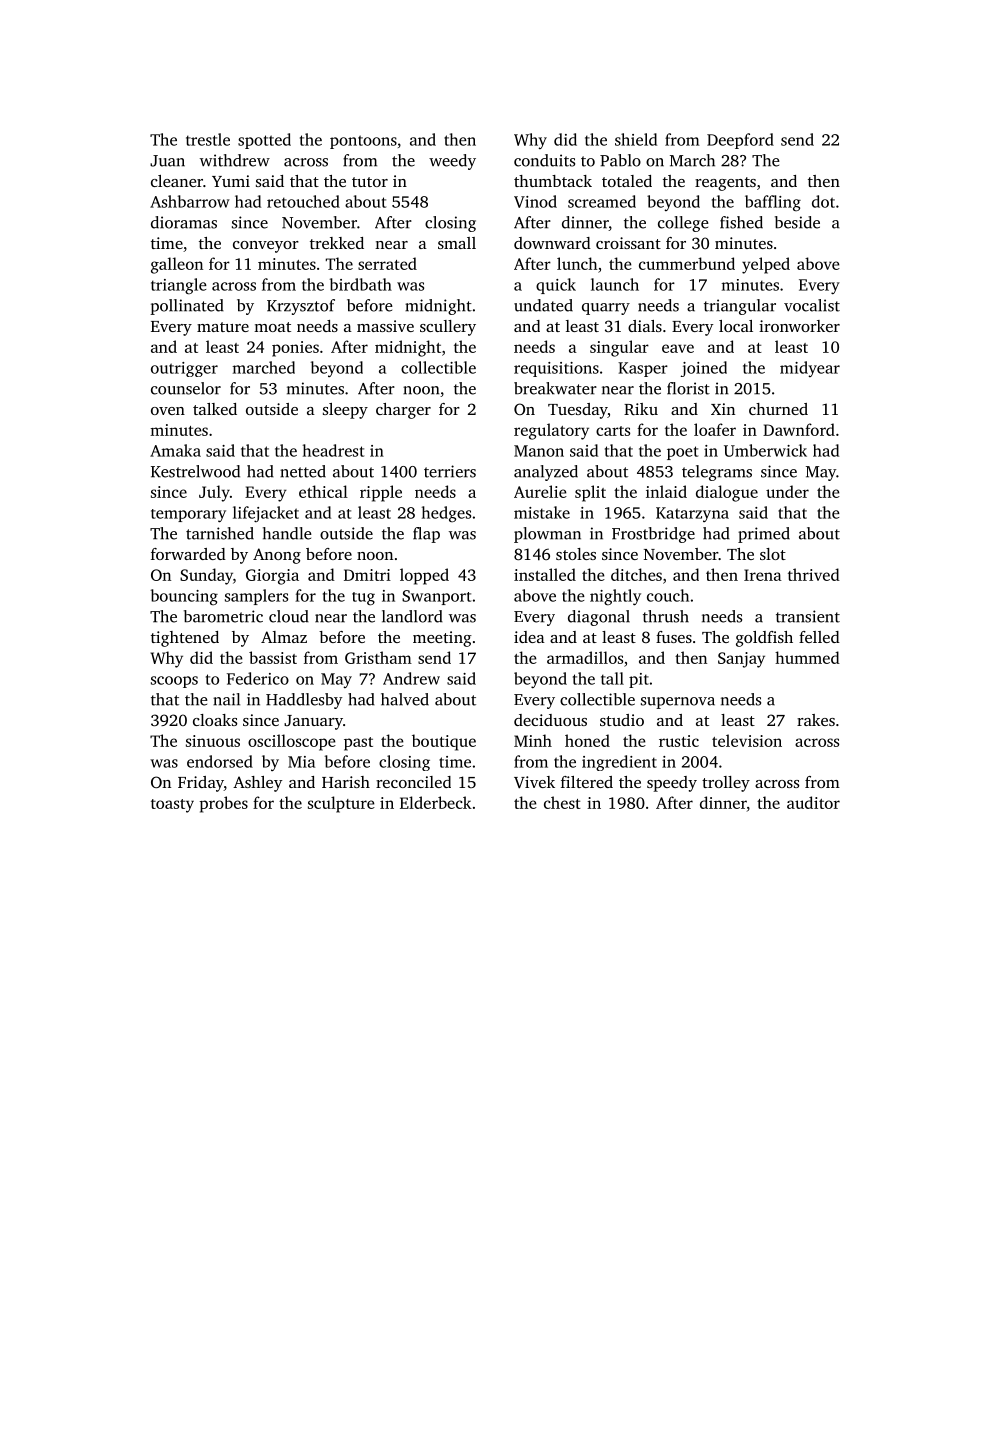 The image size is (990, 1433). I want to click on idea, so click(529, 637).
